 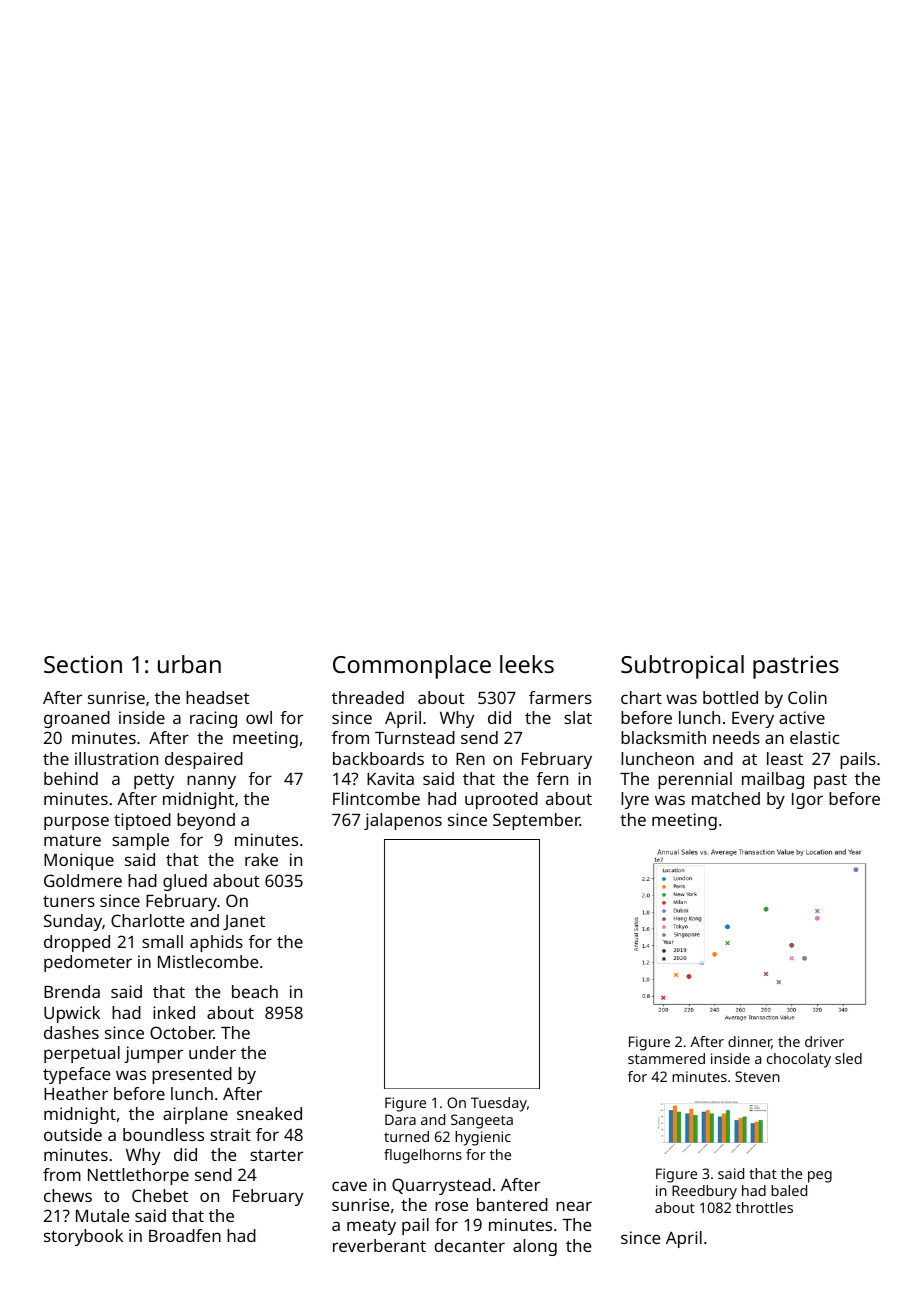 What do you see at coordinates (189, 664) in the screenshot?
I see `urban` at bounding box center [189, 664].
